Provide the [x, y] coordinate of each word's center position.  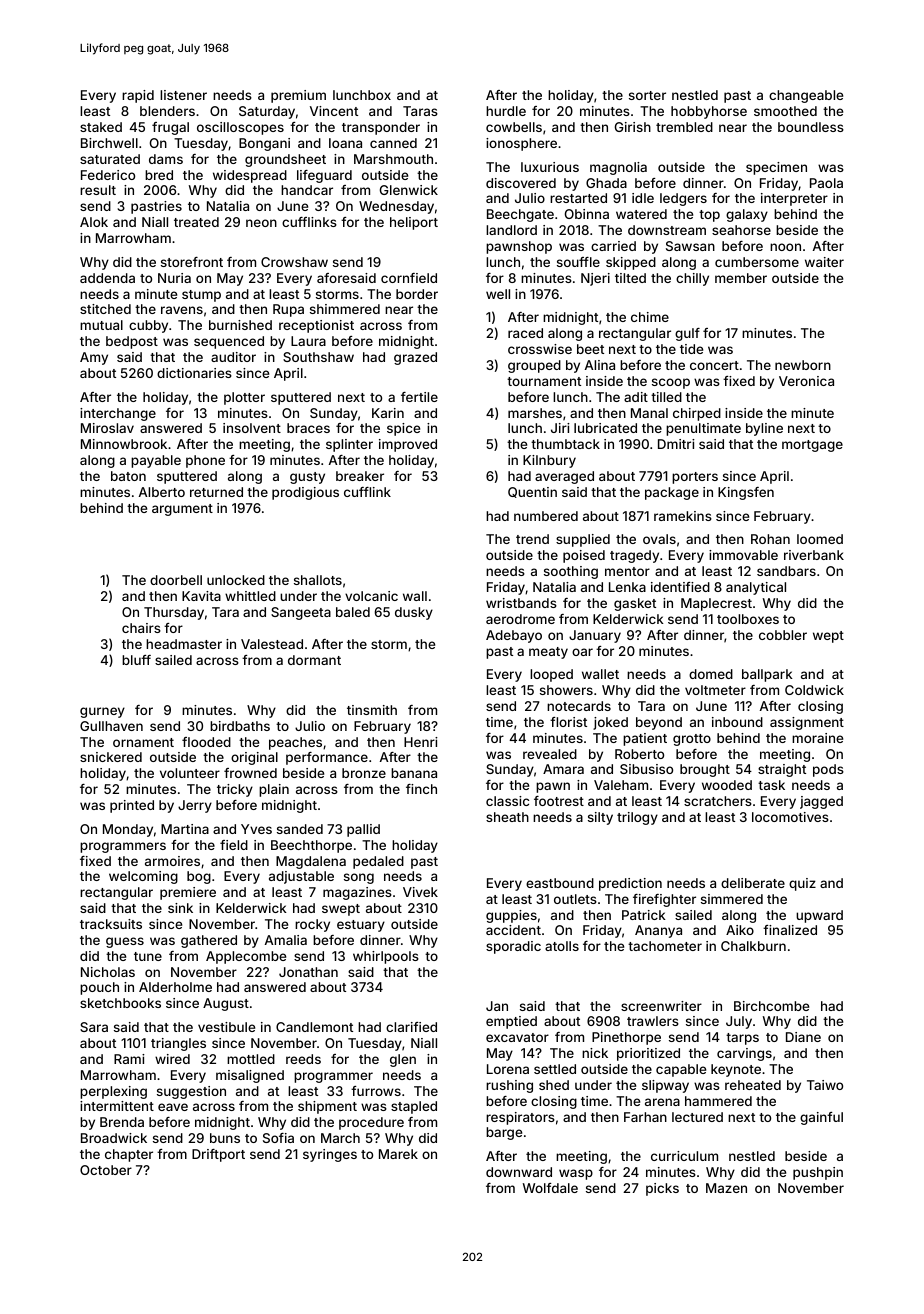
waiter [824, 262]
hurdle [506, 111]
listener [183, 95]
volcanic [371, 596]
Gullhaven [111, 726]
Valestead [272, 644]
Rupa [288, 310]
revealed [550, 754]
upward [819, 916]
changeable [806, 96]
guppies [511, 916]
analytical [756, 588]
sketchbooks [120, 1003]
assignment [807, 723]
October [106, 1170]
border [417, 294]
